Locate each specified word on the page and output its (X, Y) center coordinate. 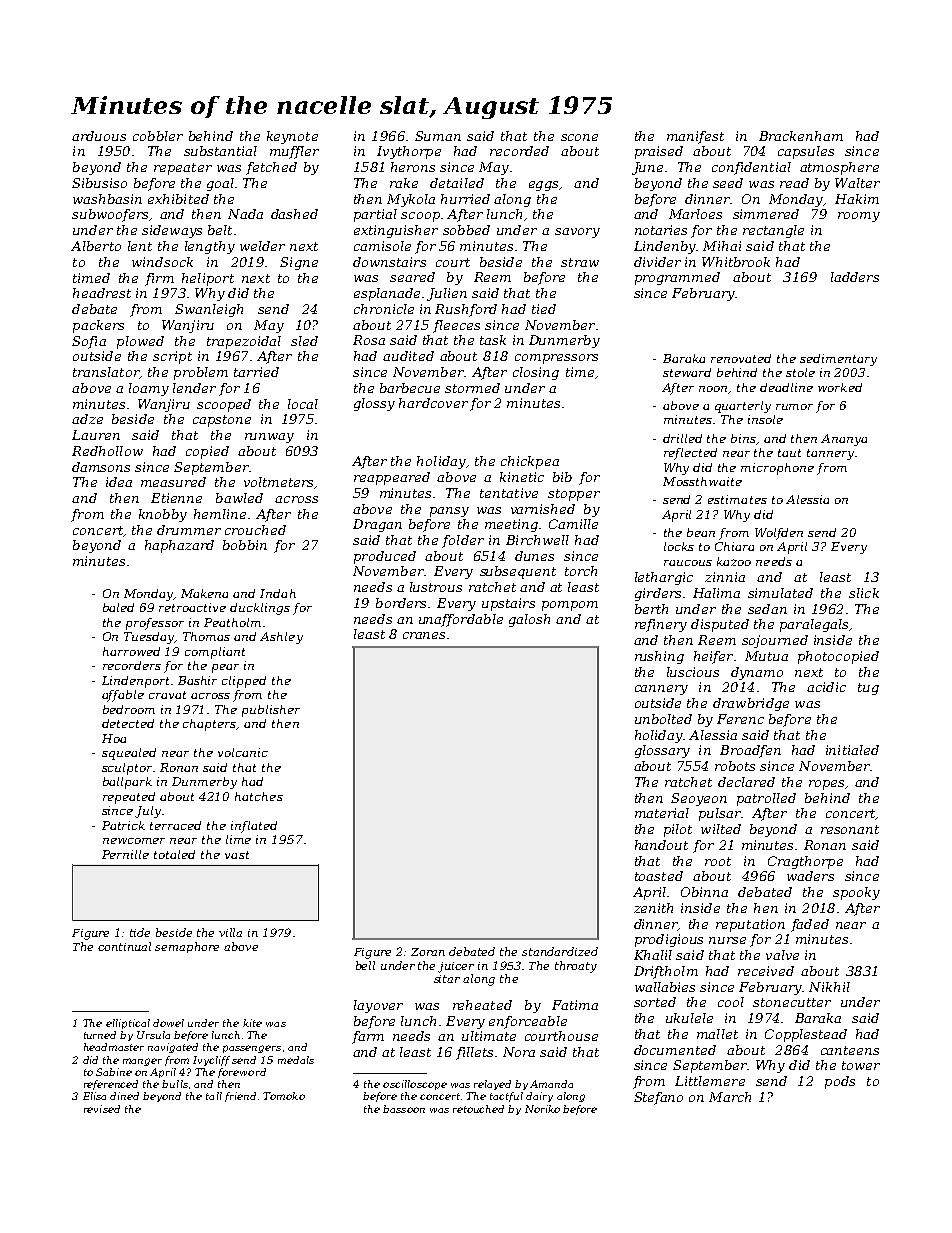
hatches (259, 796)
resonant (850, 829)
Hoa (114, 738)
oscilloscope (415, 1085)
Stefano (658, 1098)
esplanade (387, 294)
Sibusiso (99, 183)
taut (789, 453)
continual (124, 946)
